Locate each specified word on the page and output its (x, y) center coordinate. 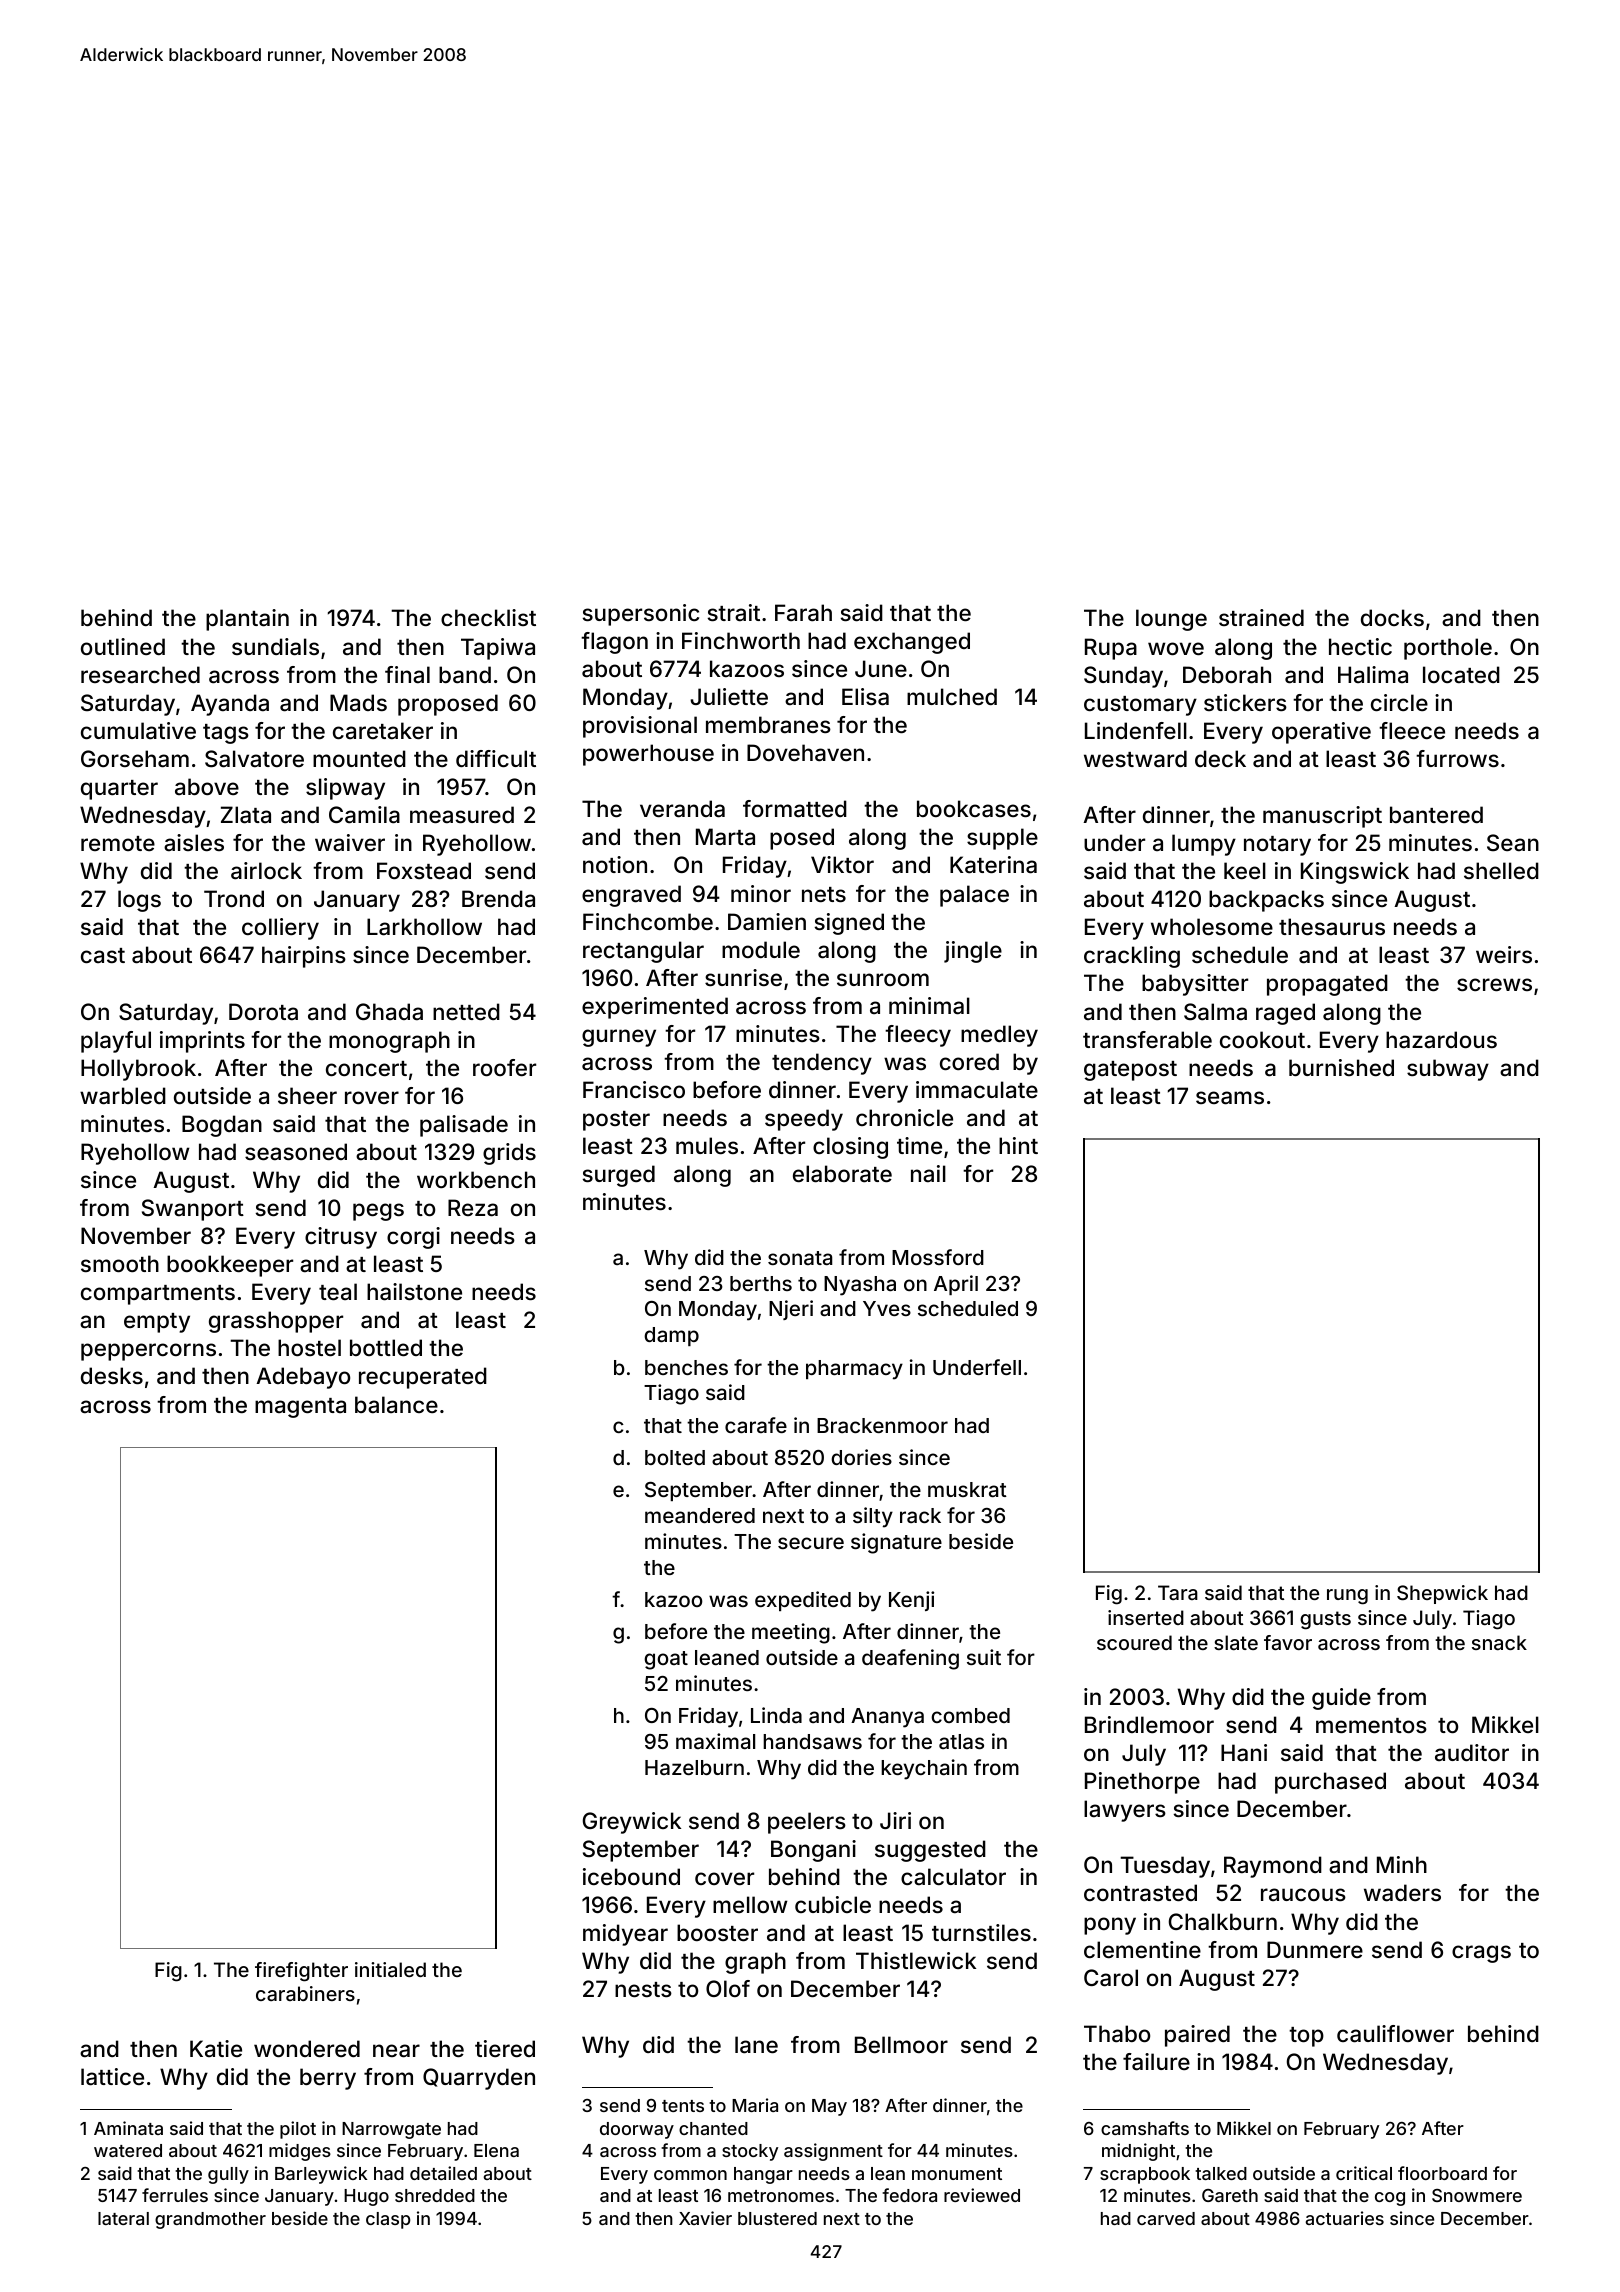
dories (861, 1457)
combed (970, 1715)
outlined (123, 646)
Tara (1178, 1592)
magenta (300, 1408)
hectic (1360, 646)
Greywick (632, 1823)
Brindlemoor (1149, 1724)
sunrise (743, 977)
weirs (1504, 954)
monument (957, 2174)
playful (116, 1042)
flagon (614, 643)
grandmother (210, 2220)
